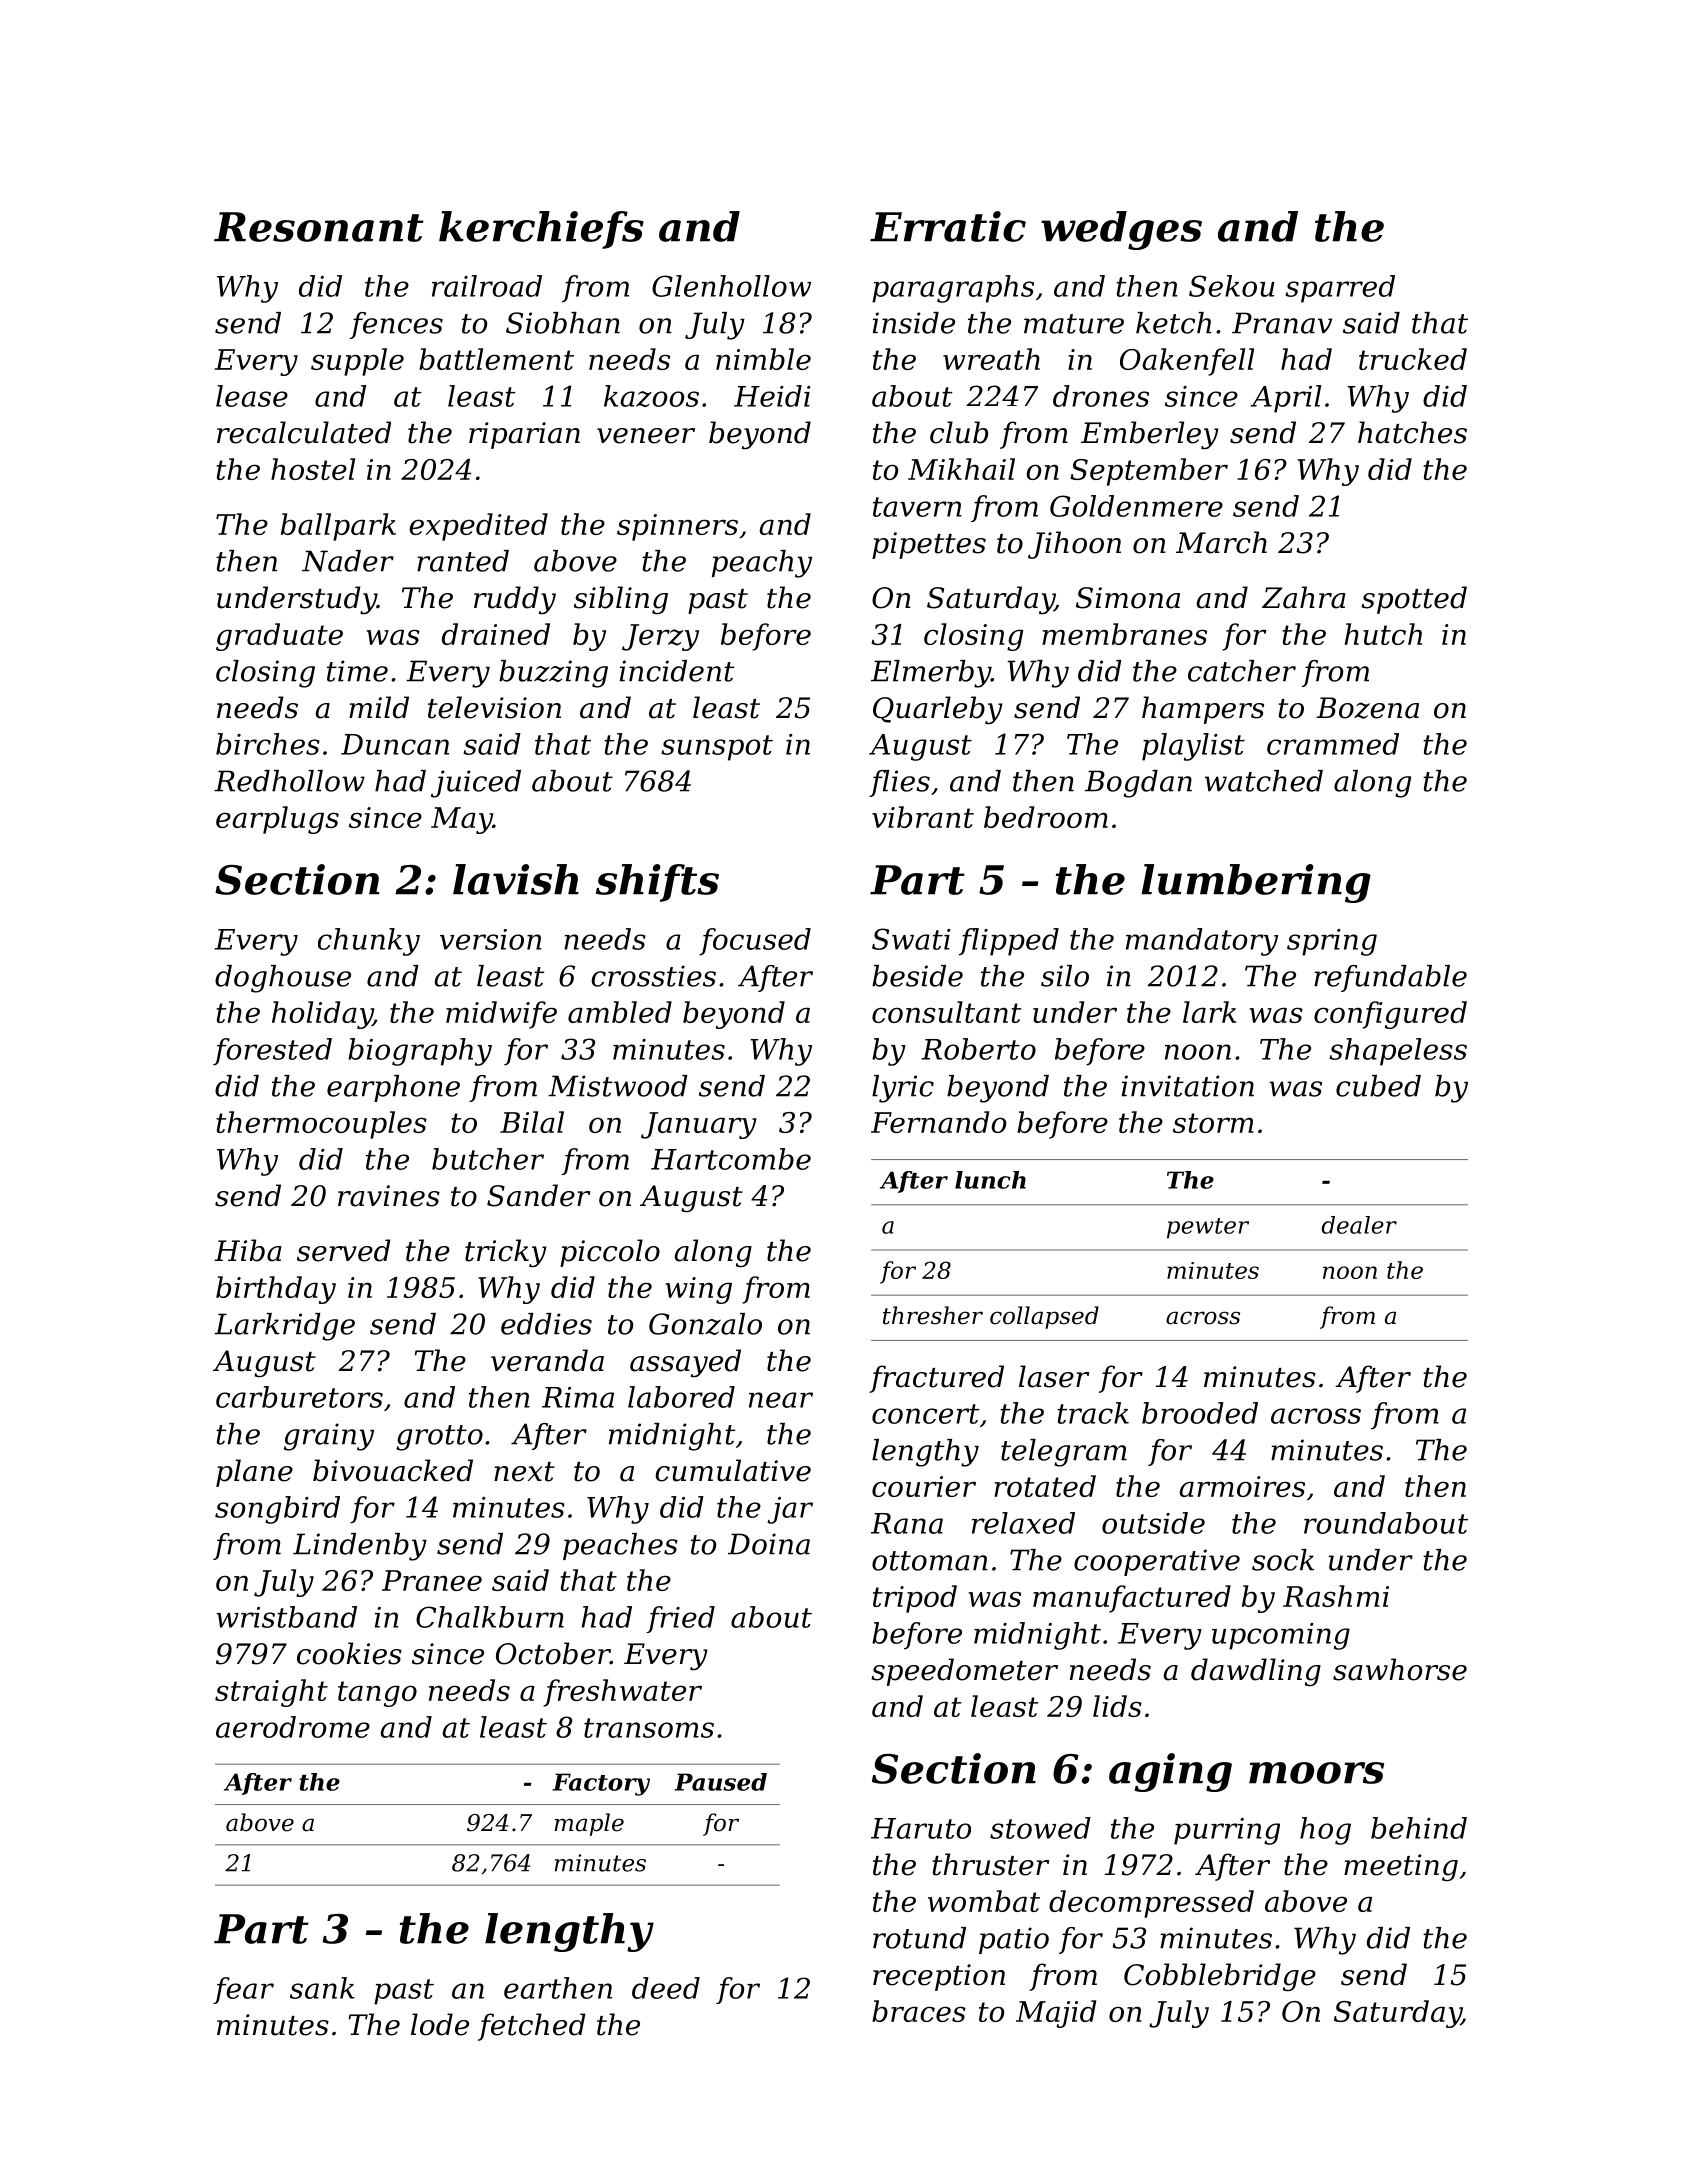 The width and height of the image is (1683, 2178). Describe the element at coordinates (1304, 597) in the image. I see `Zahra` at that location.
